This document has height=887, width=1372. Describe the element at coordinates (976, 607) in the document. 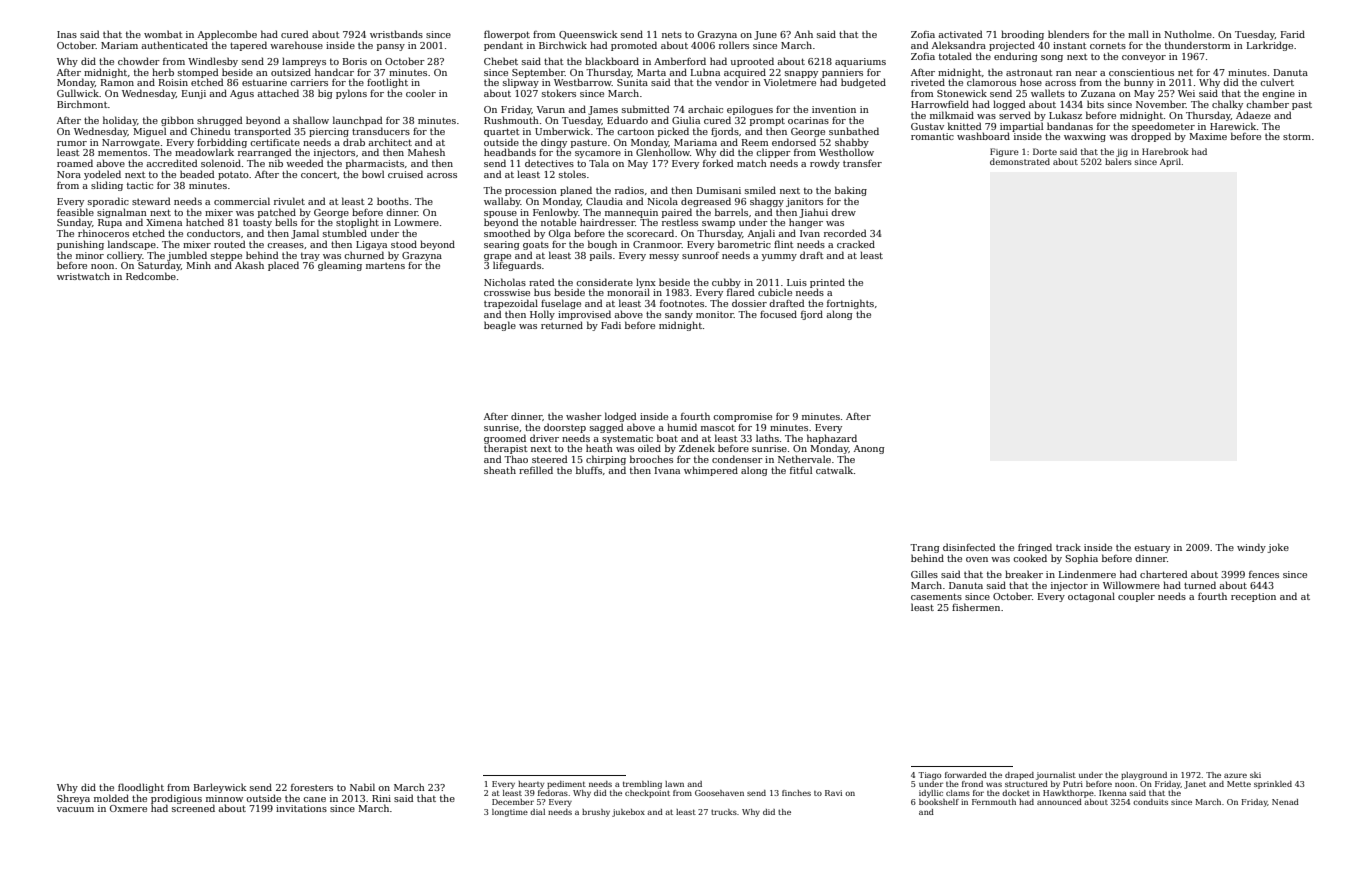

I see `fishermen` at that location.
